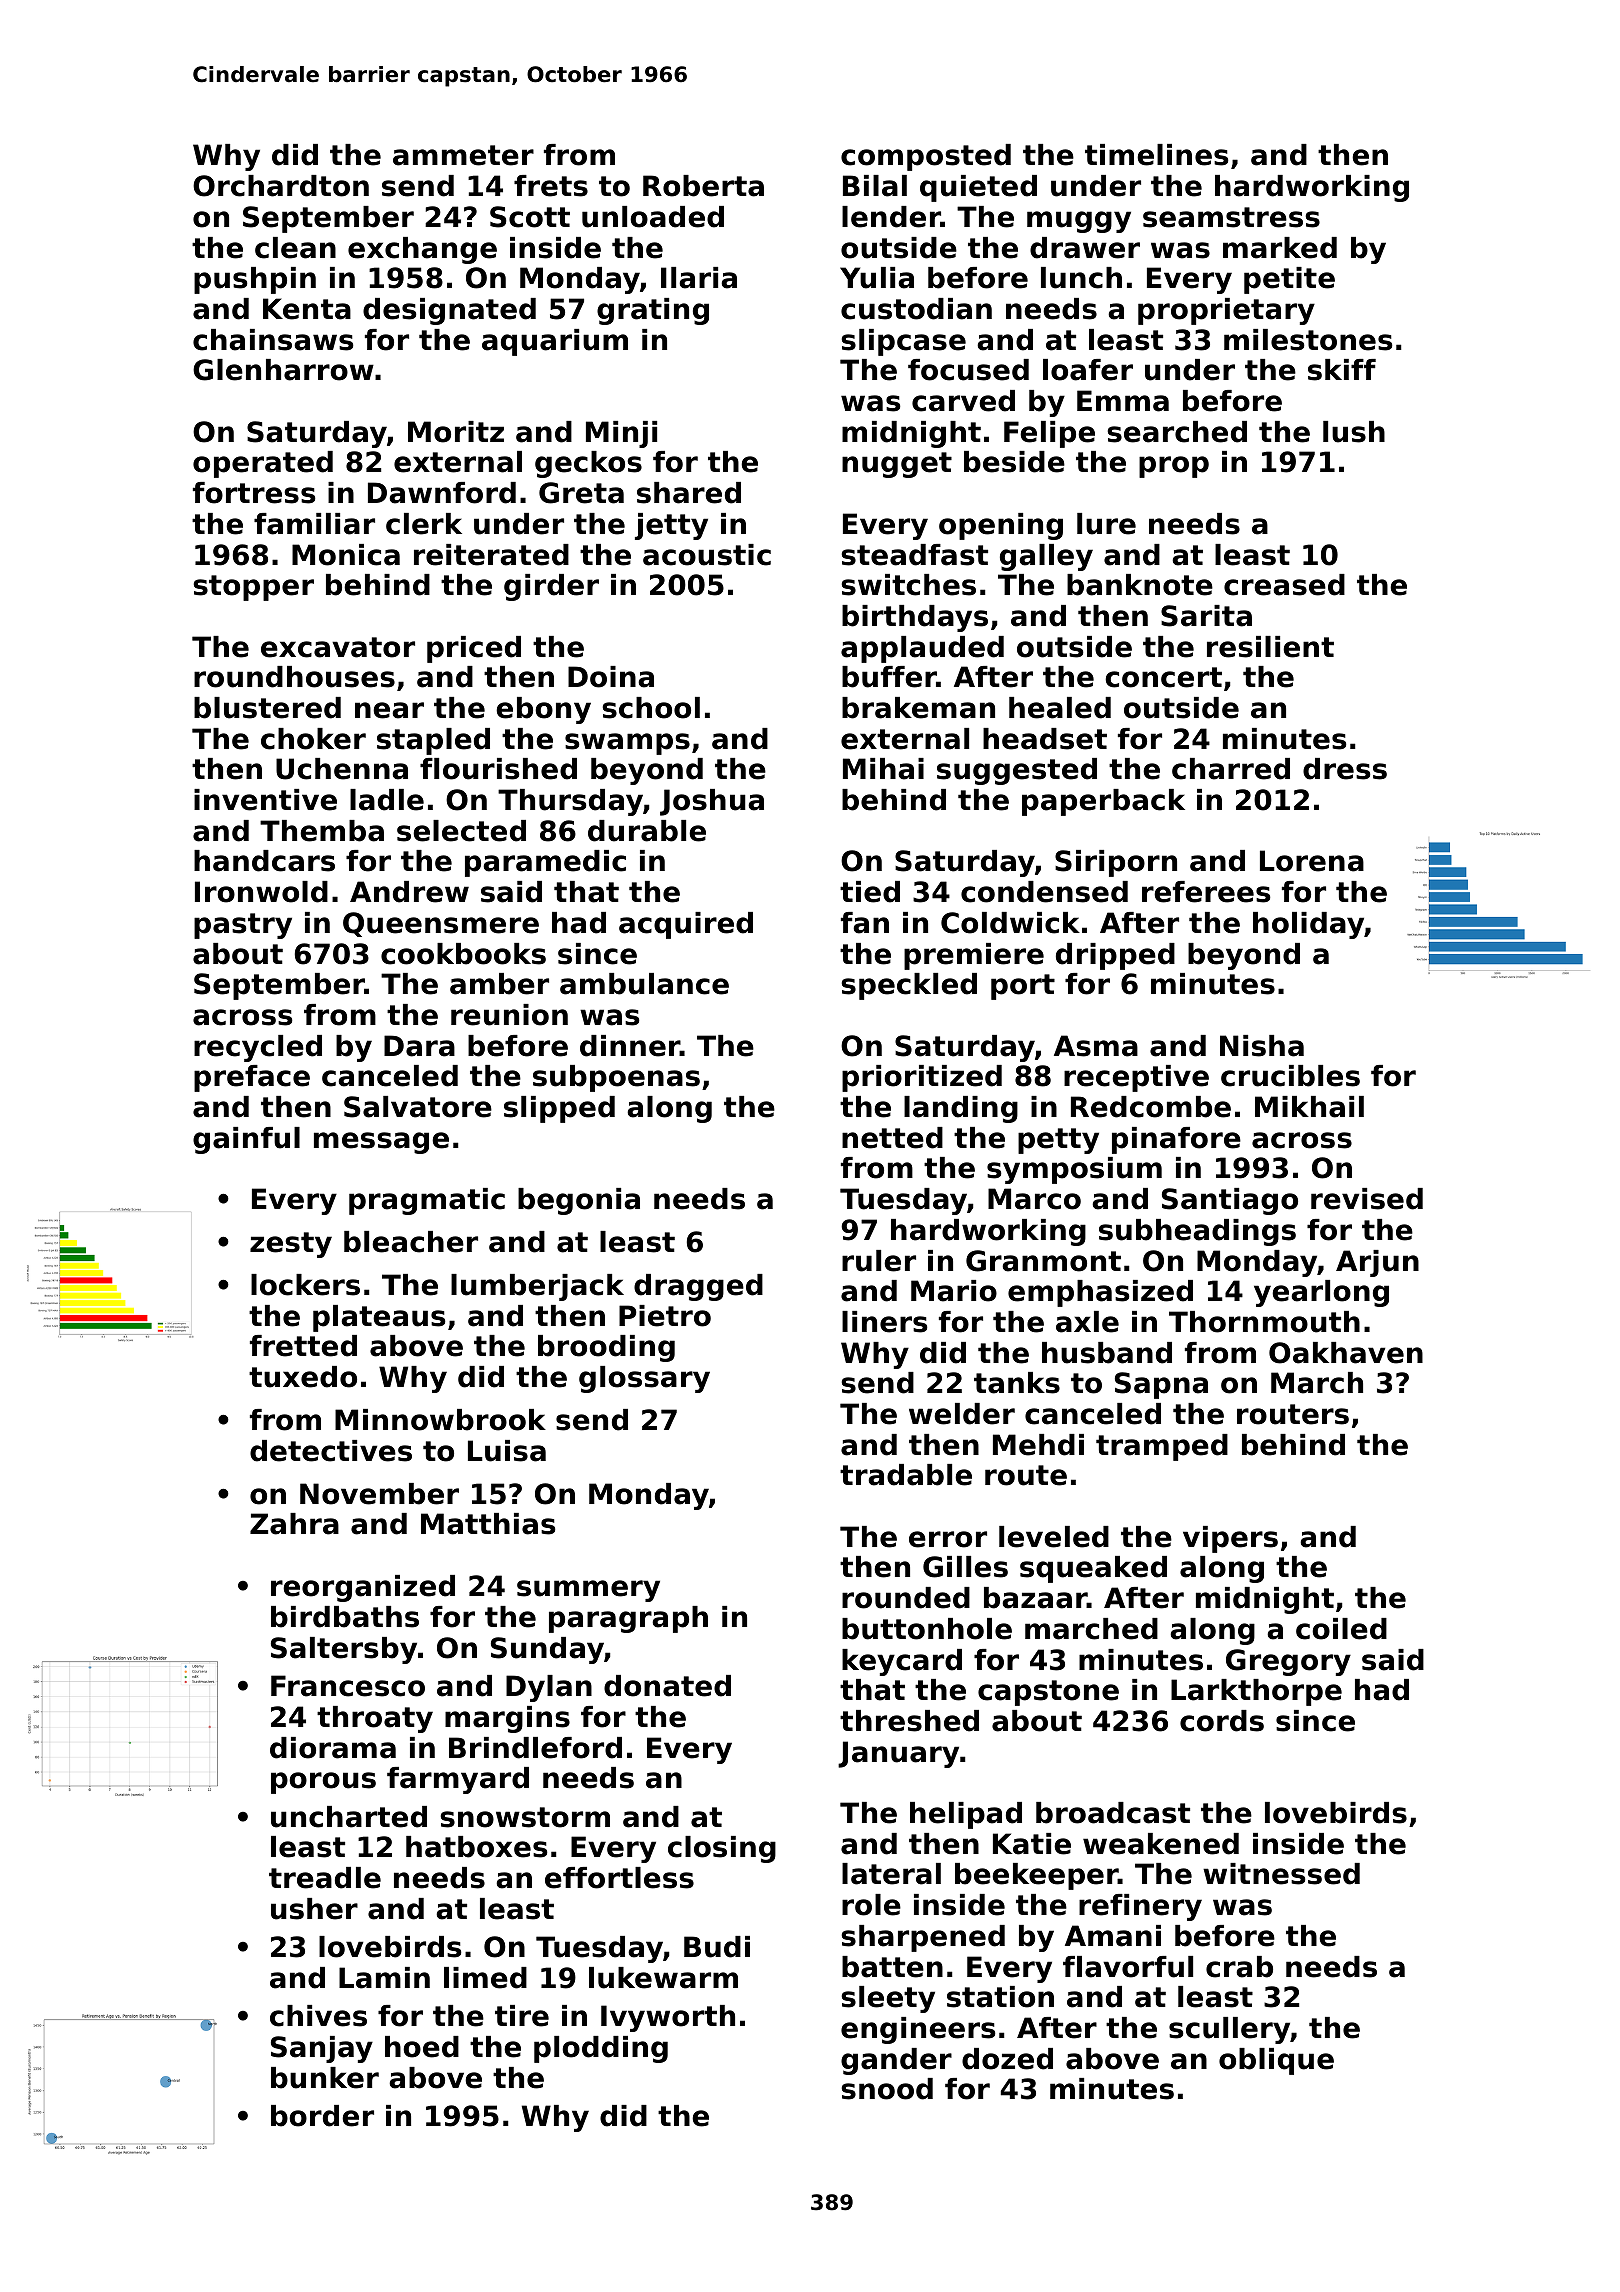 This screenshot has width=1620, height=2292. Describe the element at coordinates (1276, 2061) in the screenshot. I see `oblique` at that location.
